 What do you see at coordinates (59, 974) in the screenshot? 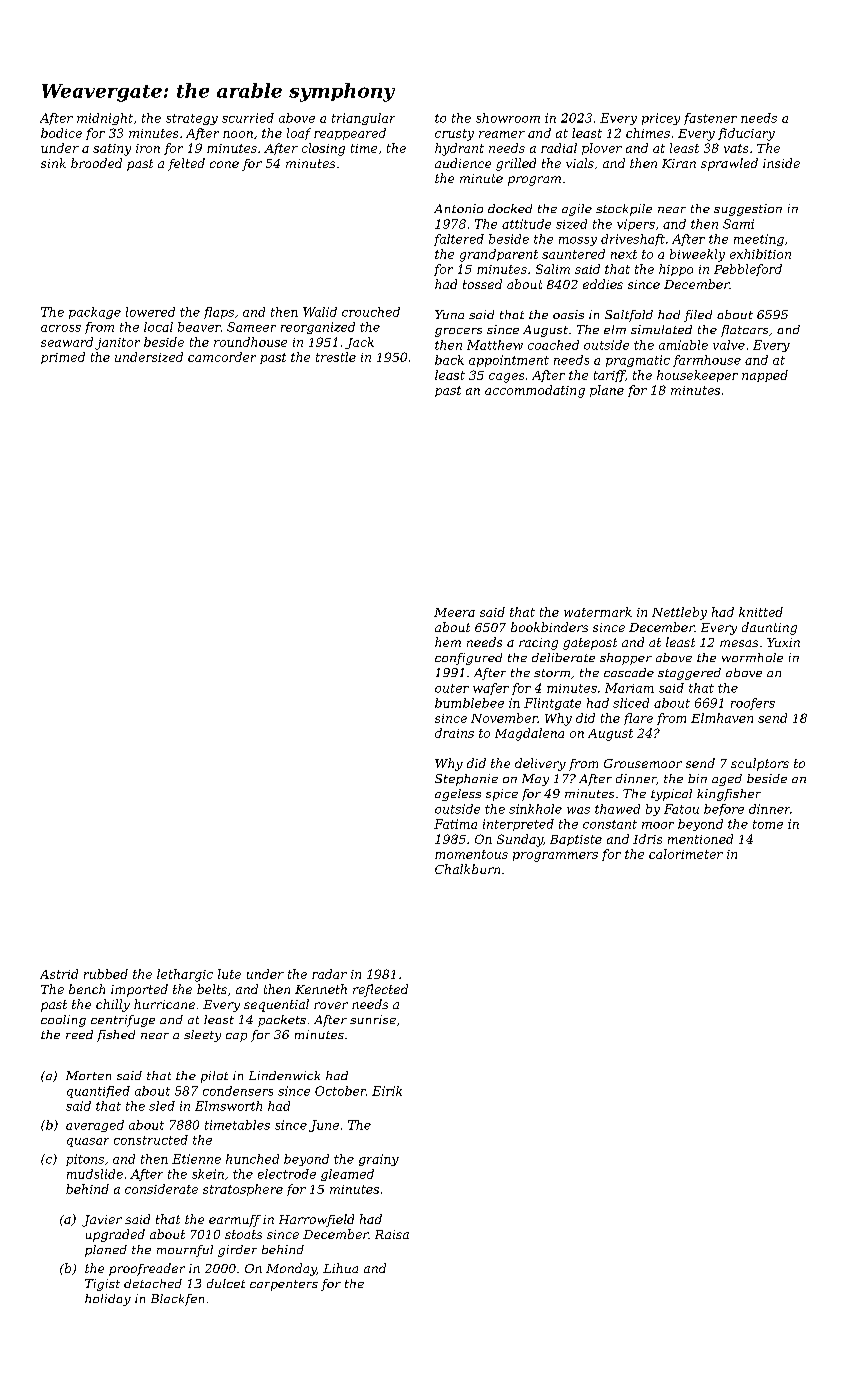
I see `Astrid` at bounding box center [59, 974].
